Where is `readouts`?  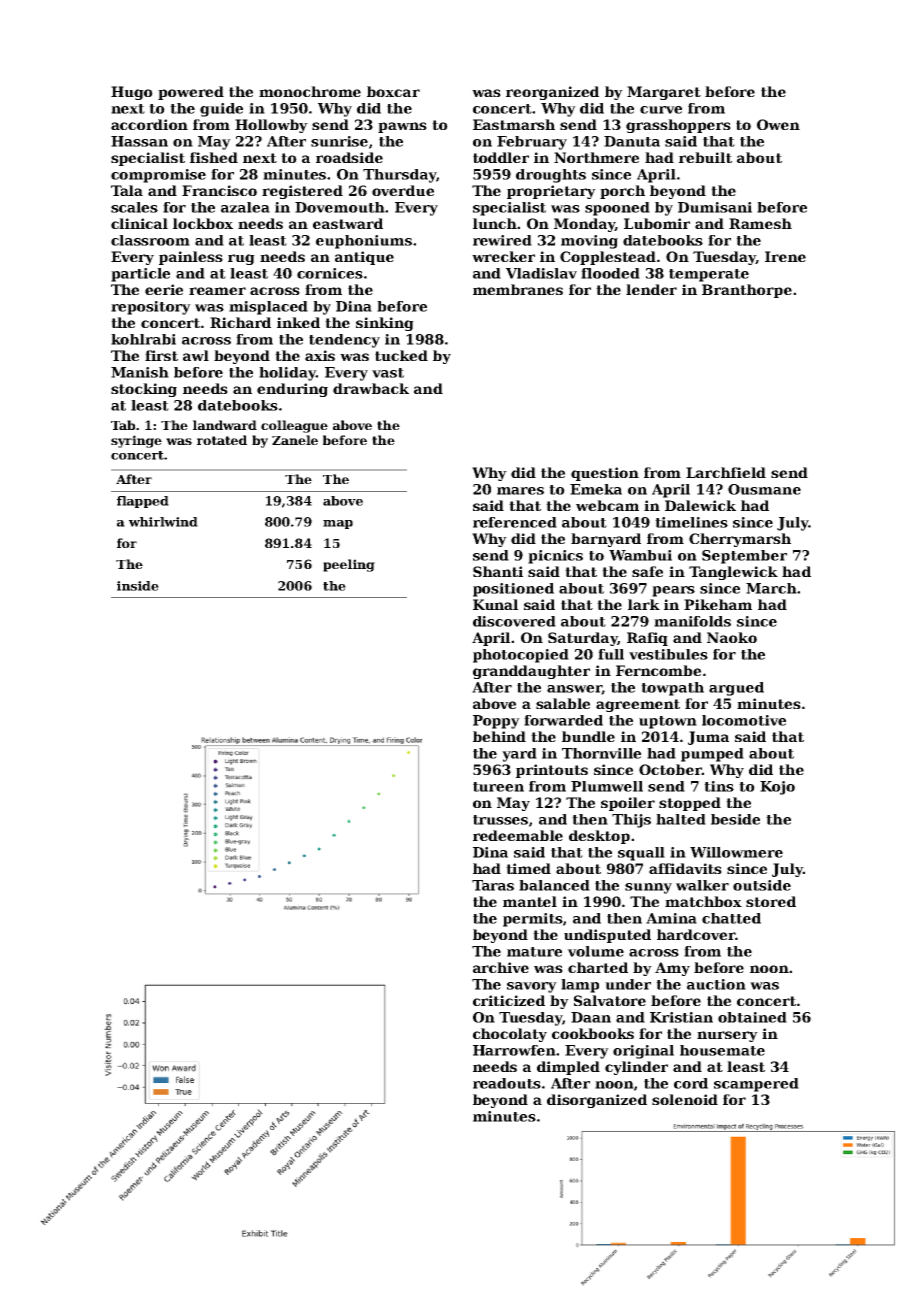 readouts is located at coordinates (507, 1083).
